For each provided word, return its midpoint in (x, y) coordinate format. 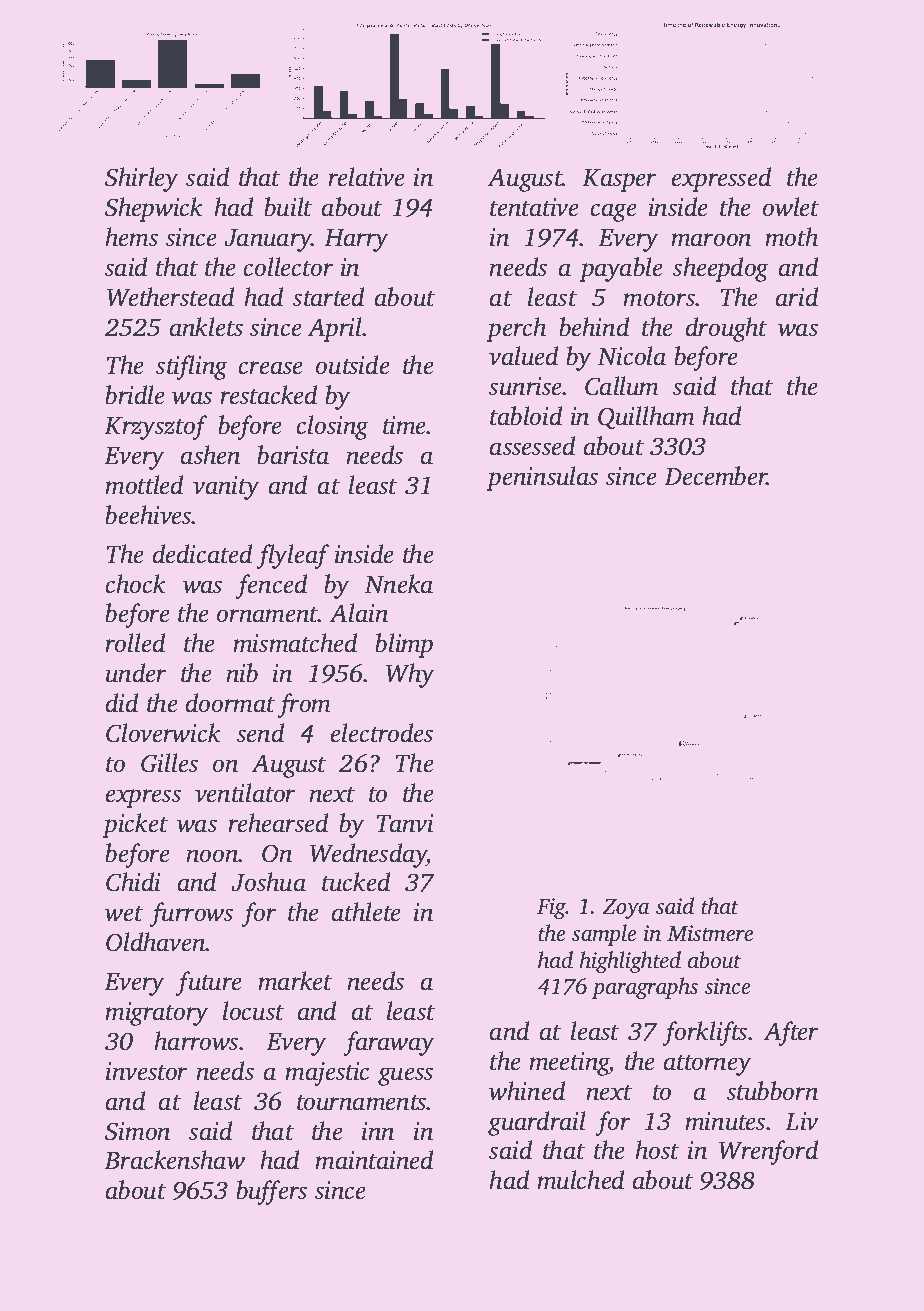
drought (726, 329)
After (791, 1033)
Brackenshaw (174, 1160)
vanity (226, 488)
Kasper (619, 180)
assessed (532, 446)
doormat (230, 703)
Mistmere (710, 933)
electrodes (382, 733)
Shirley (141, 179)
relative (366, 177)
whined (527, 1091)
